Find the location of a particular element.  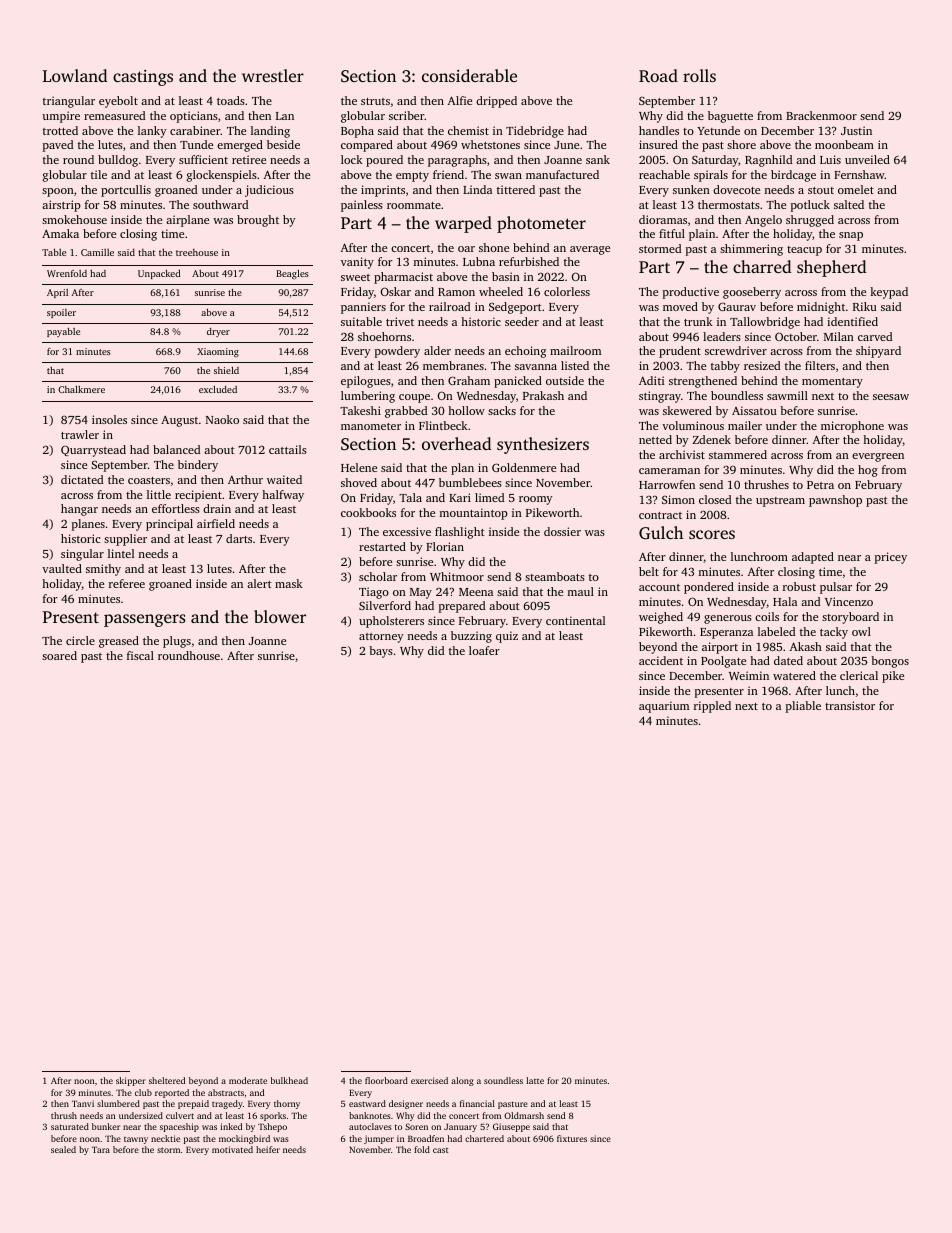

spoiler is located at coordinates (61, 313).
